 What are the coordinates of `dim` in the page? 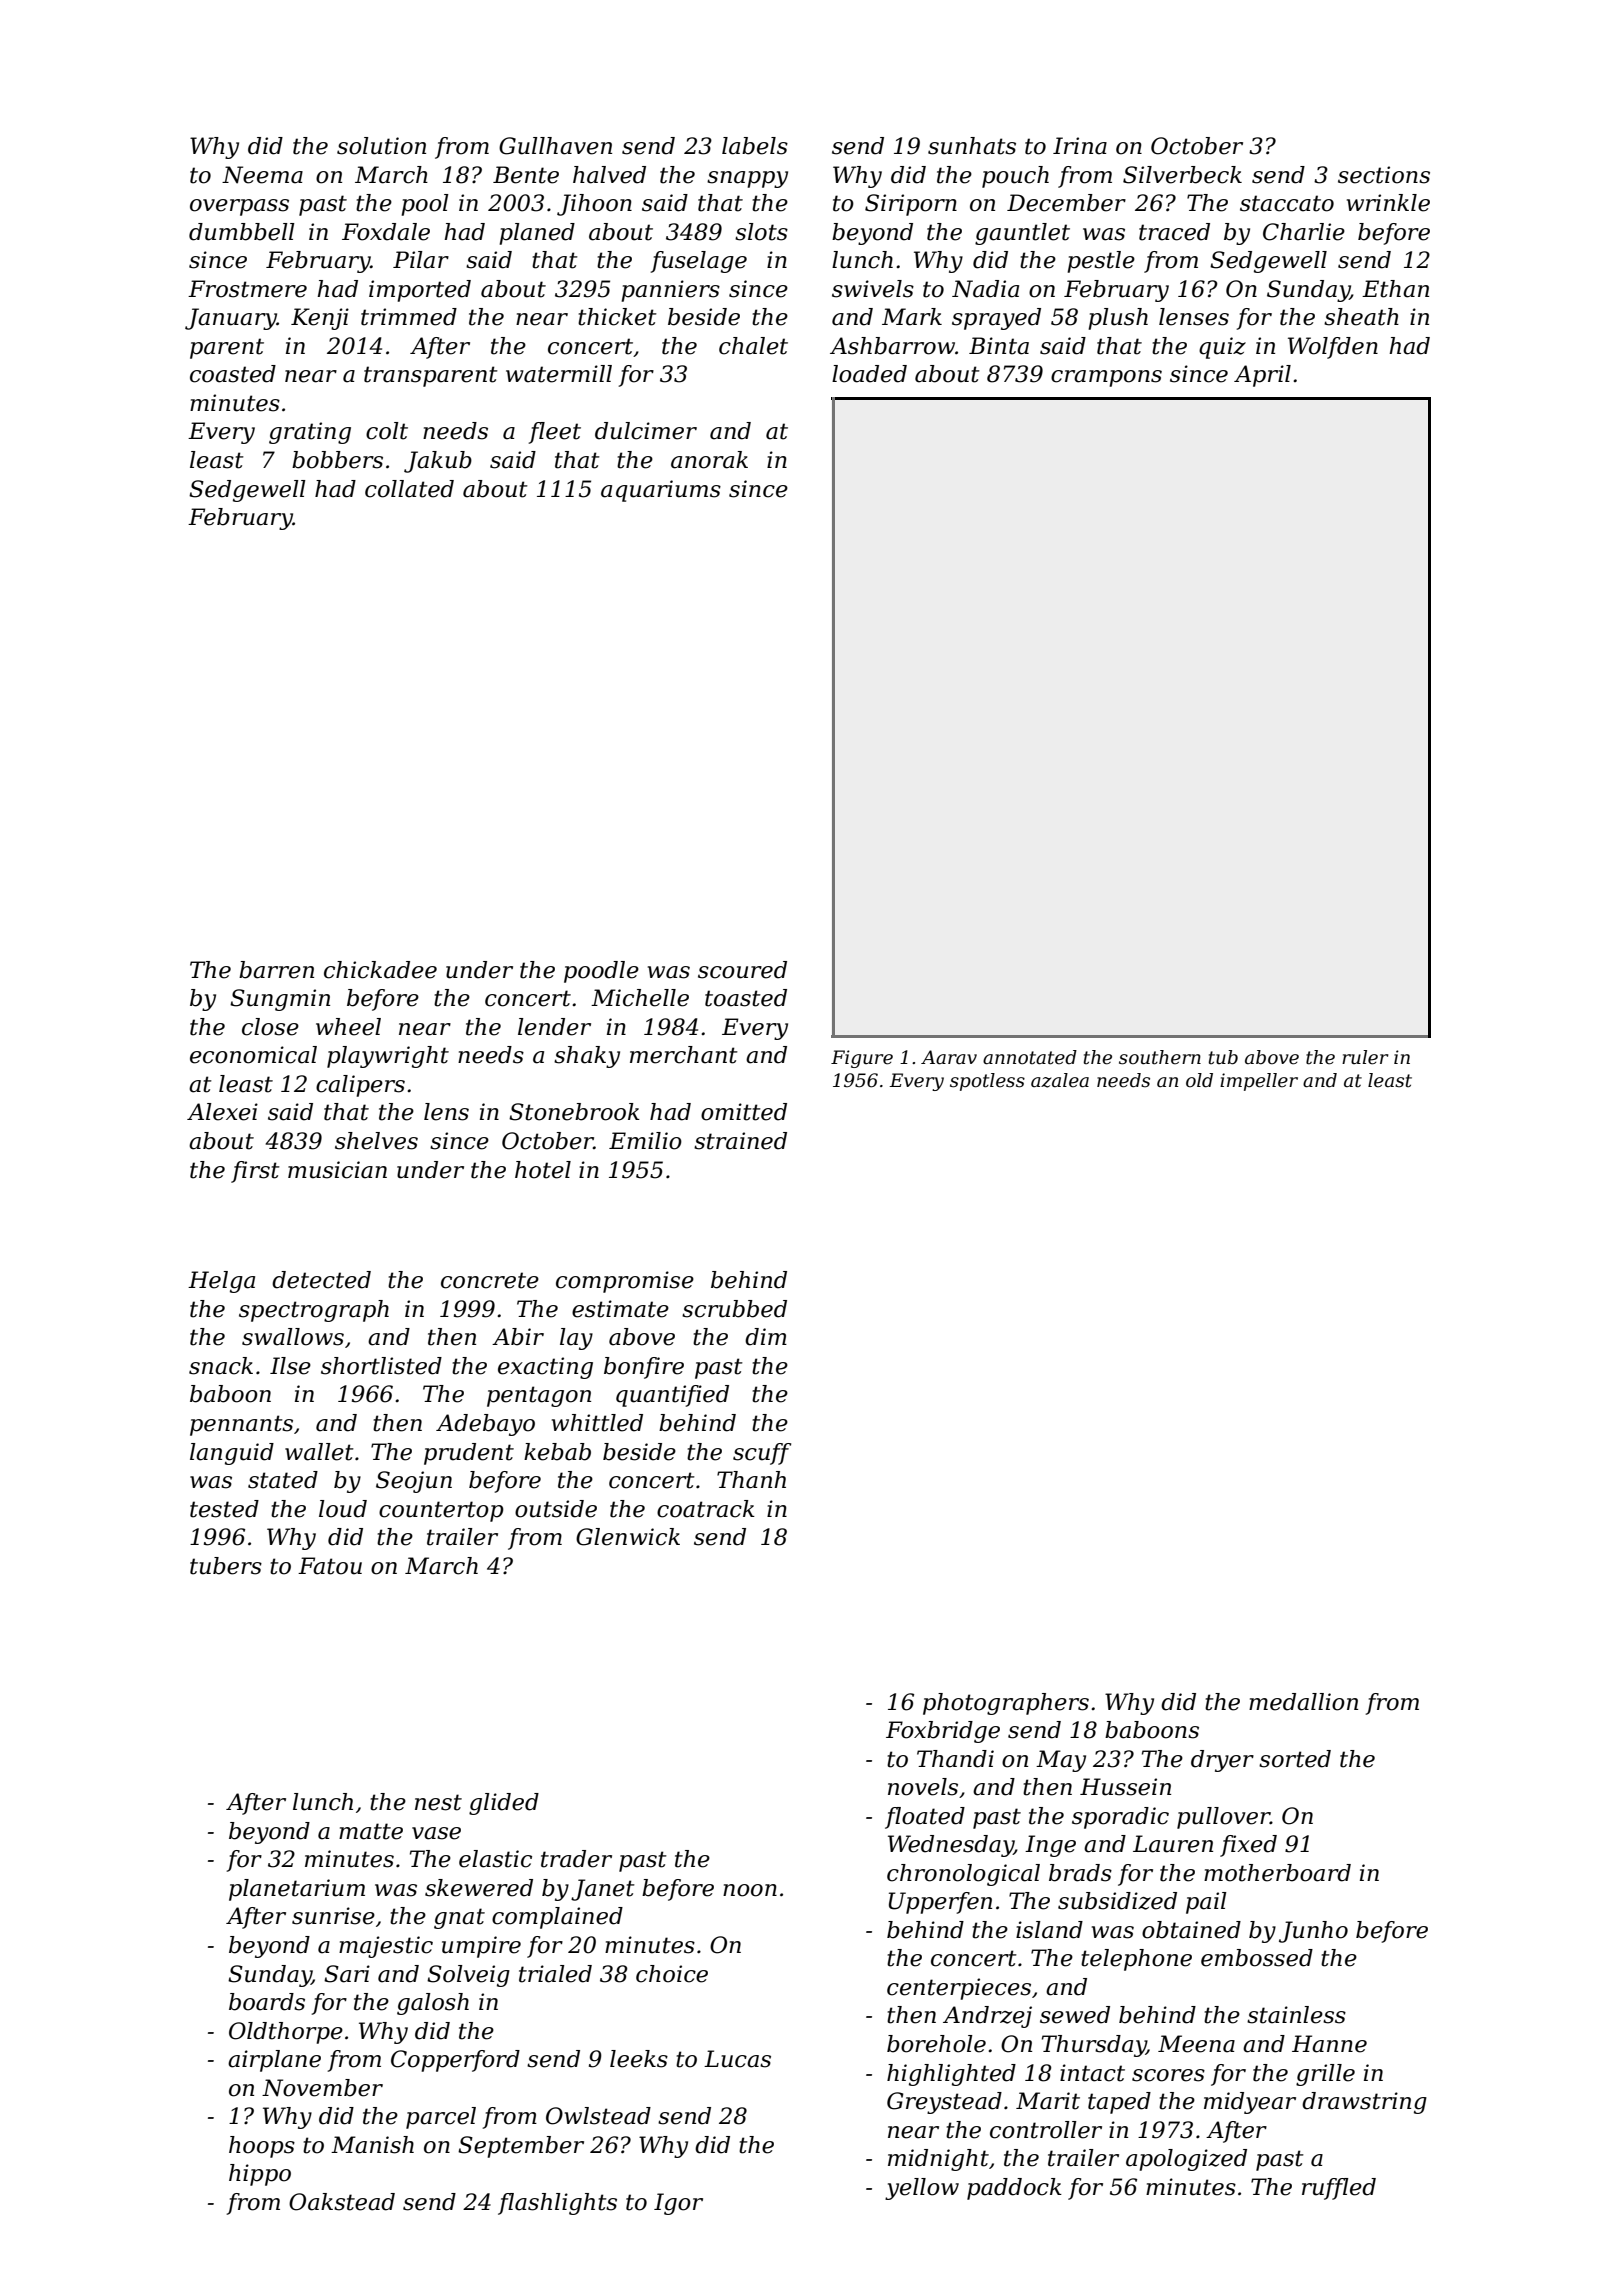 It's located at (766, 1337).
